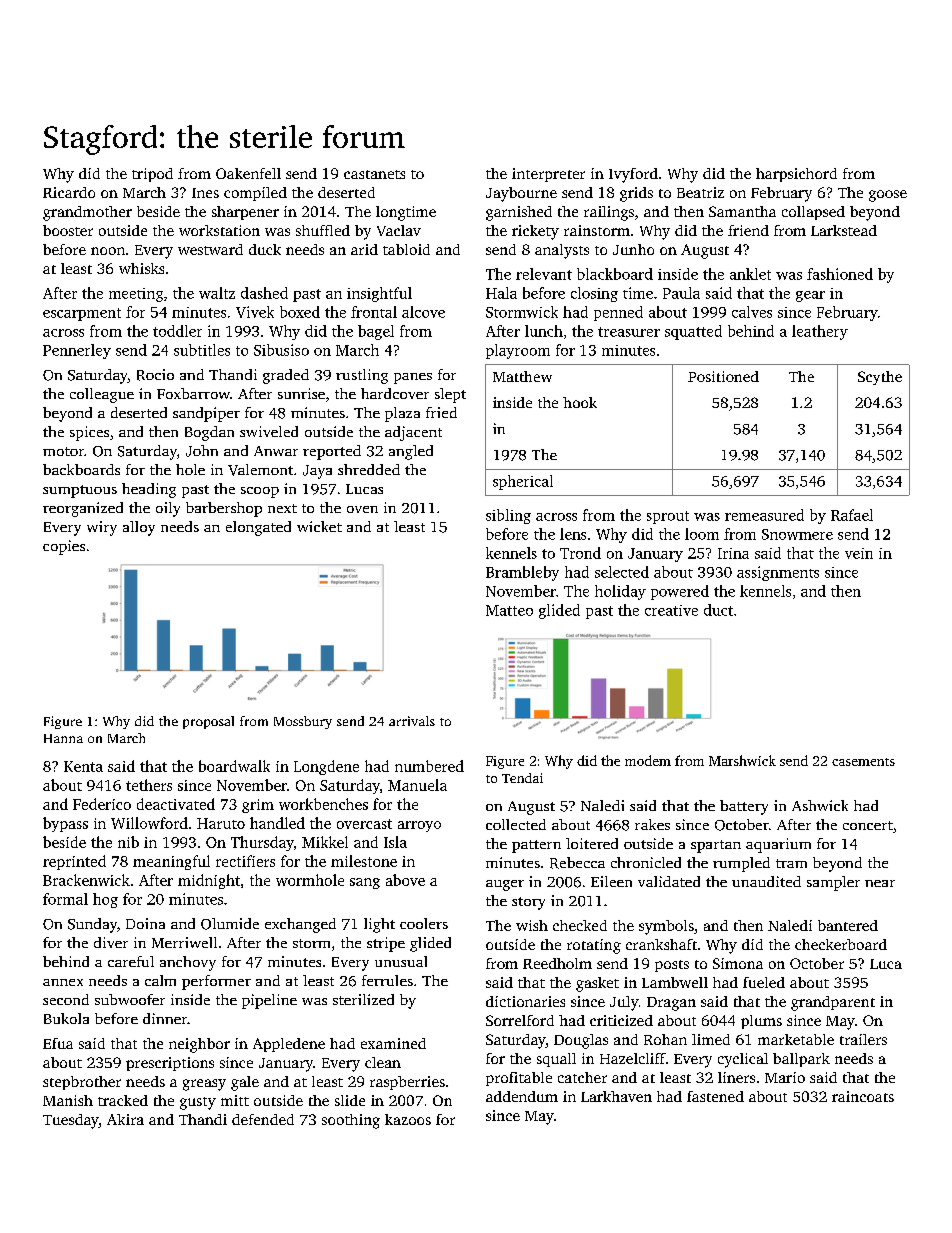 The image size is (952, 1233). Describe the element at coordinates (102, 804) in the screenshot. I see `Federico` at that location.
